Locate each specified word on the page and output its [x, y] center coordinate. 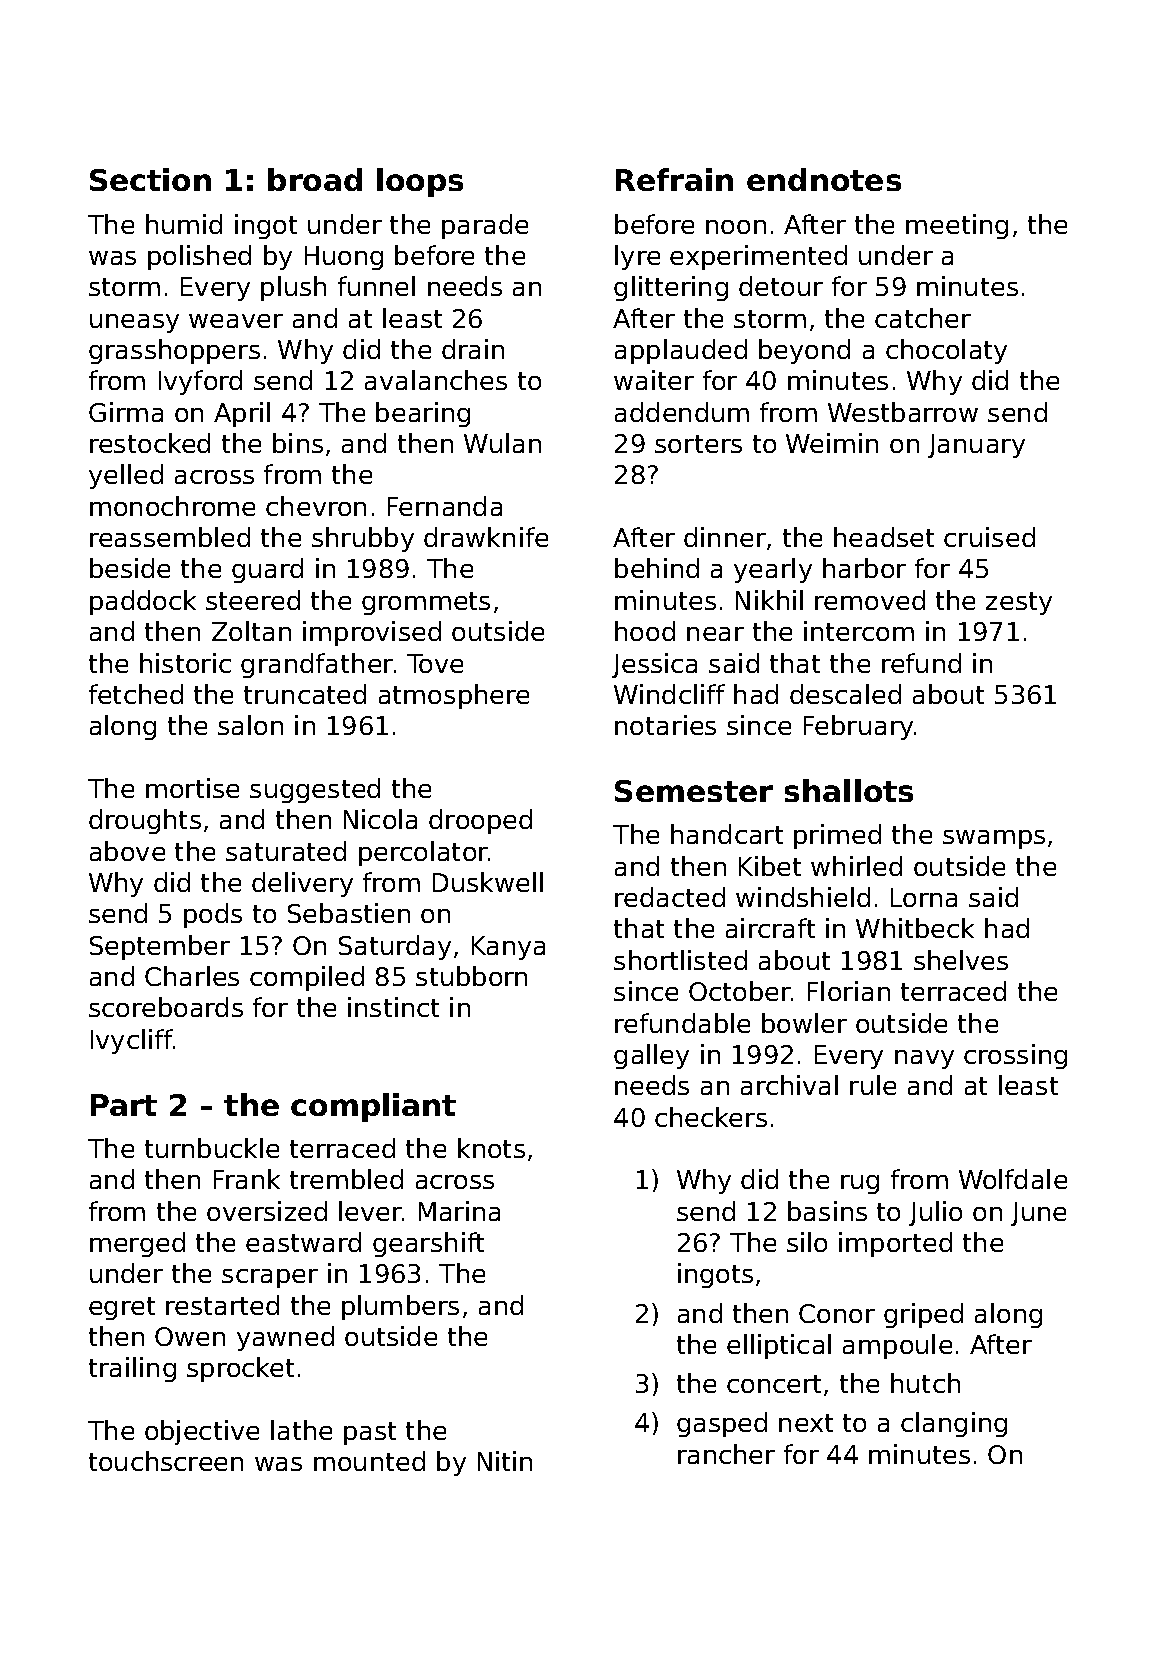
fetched [136, 694]
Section [150, 179]
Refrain [674, 179]
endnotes [824, 179]
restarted [222, 1305]
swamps [994, 839]
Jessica [654, 665]
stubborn [471, 976]
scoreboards [166, 1007]
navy [924, 1059]
